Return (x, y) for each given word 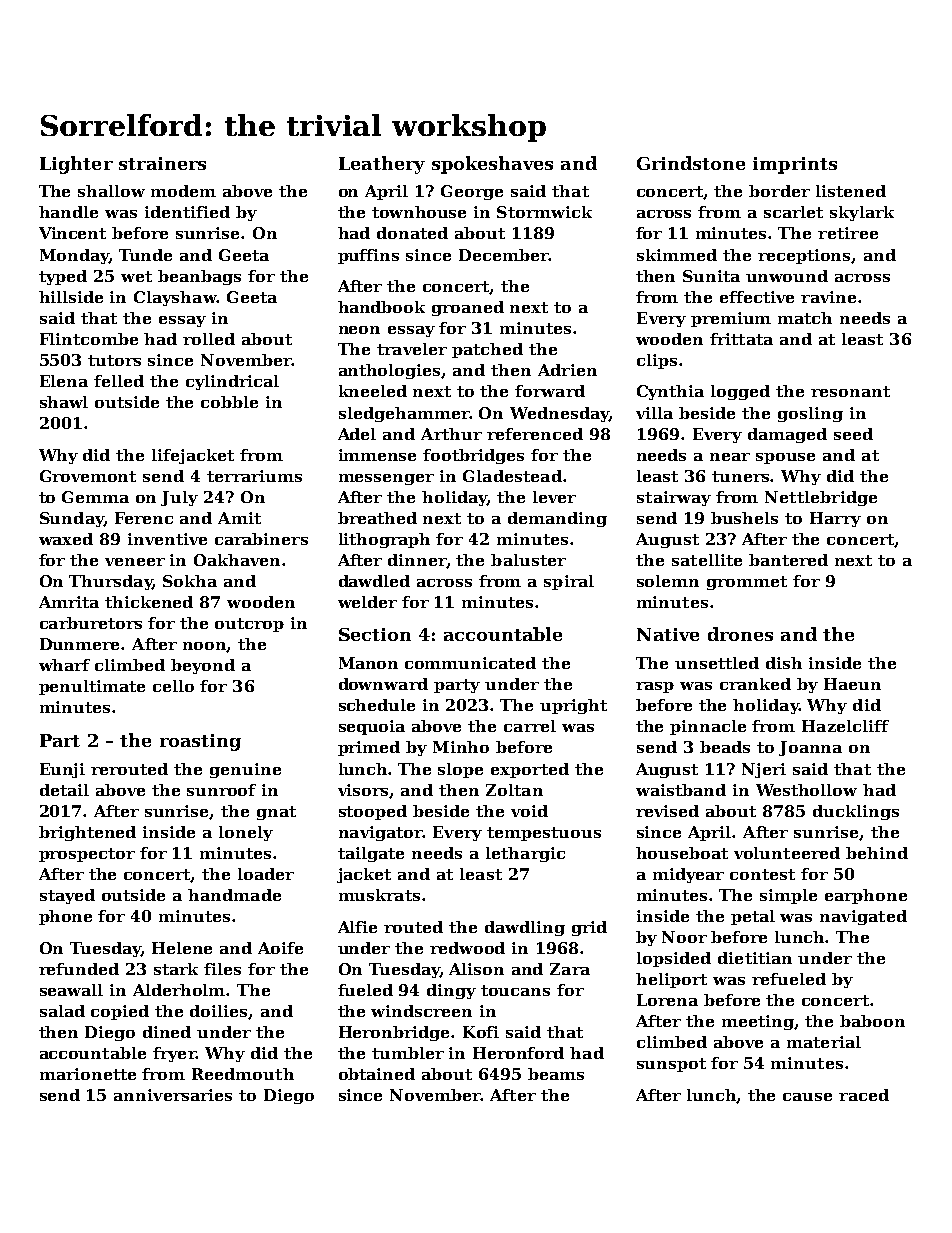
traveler (412, 349)
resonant (850, 391)
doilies (219, 1012)
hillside (71, 297)
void (529, 811)
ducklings (856, 812)
